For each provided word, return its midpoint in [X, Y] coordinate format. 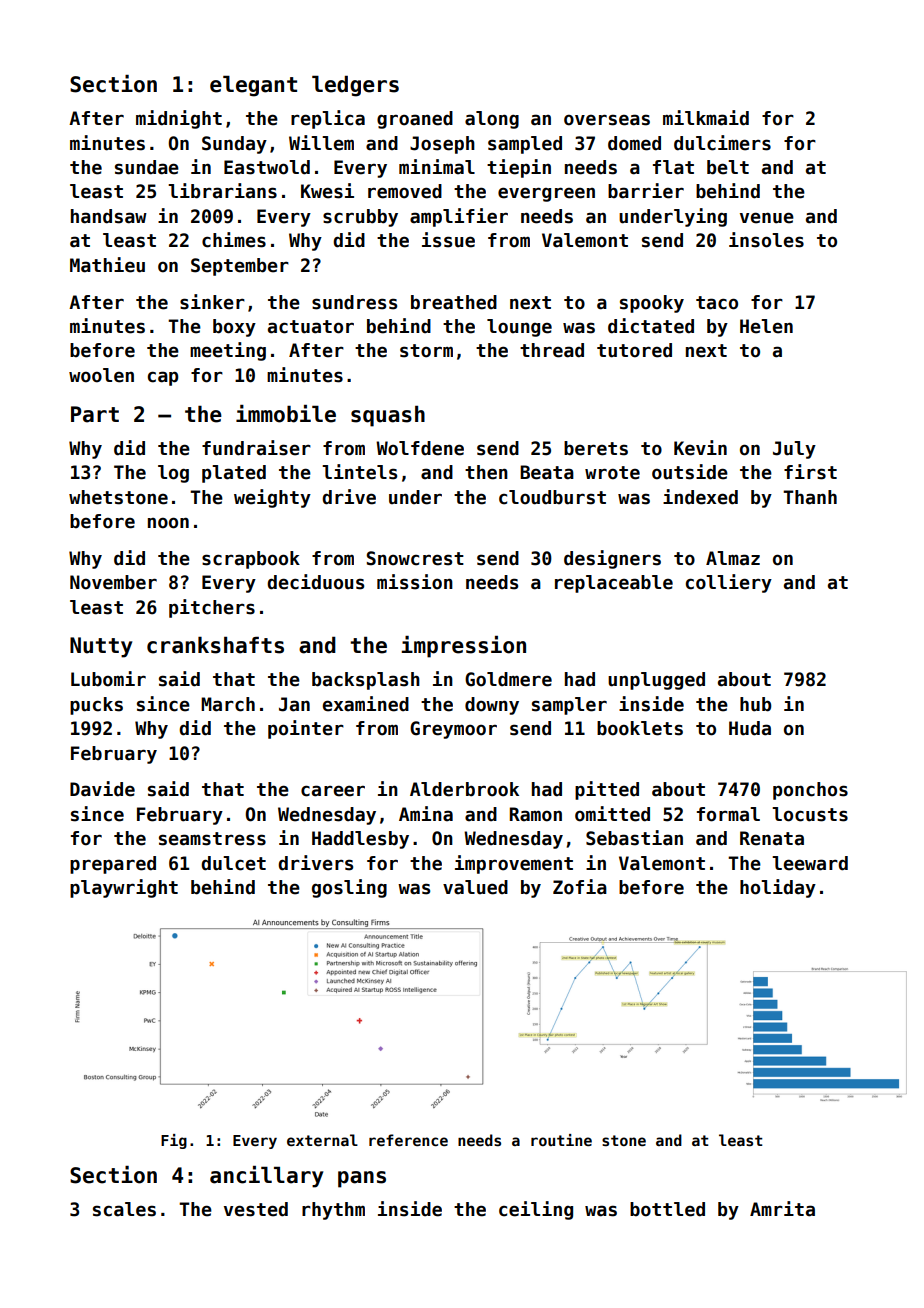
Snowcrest [415, 558]
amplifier [459, 217]
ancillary [266, 1177]
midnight [179, 119]
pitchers [212, 608]
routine [561, 1140]
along [492, 120]
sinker [212, 302]
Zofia [580, 887]
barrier [646, 191]
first [810, 472]
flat [673, 167]
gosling [349, 888]
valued [475, 887]
